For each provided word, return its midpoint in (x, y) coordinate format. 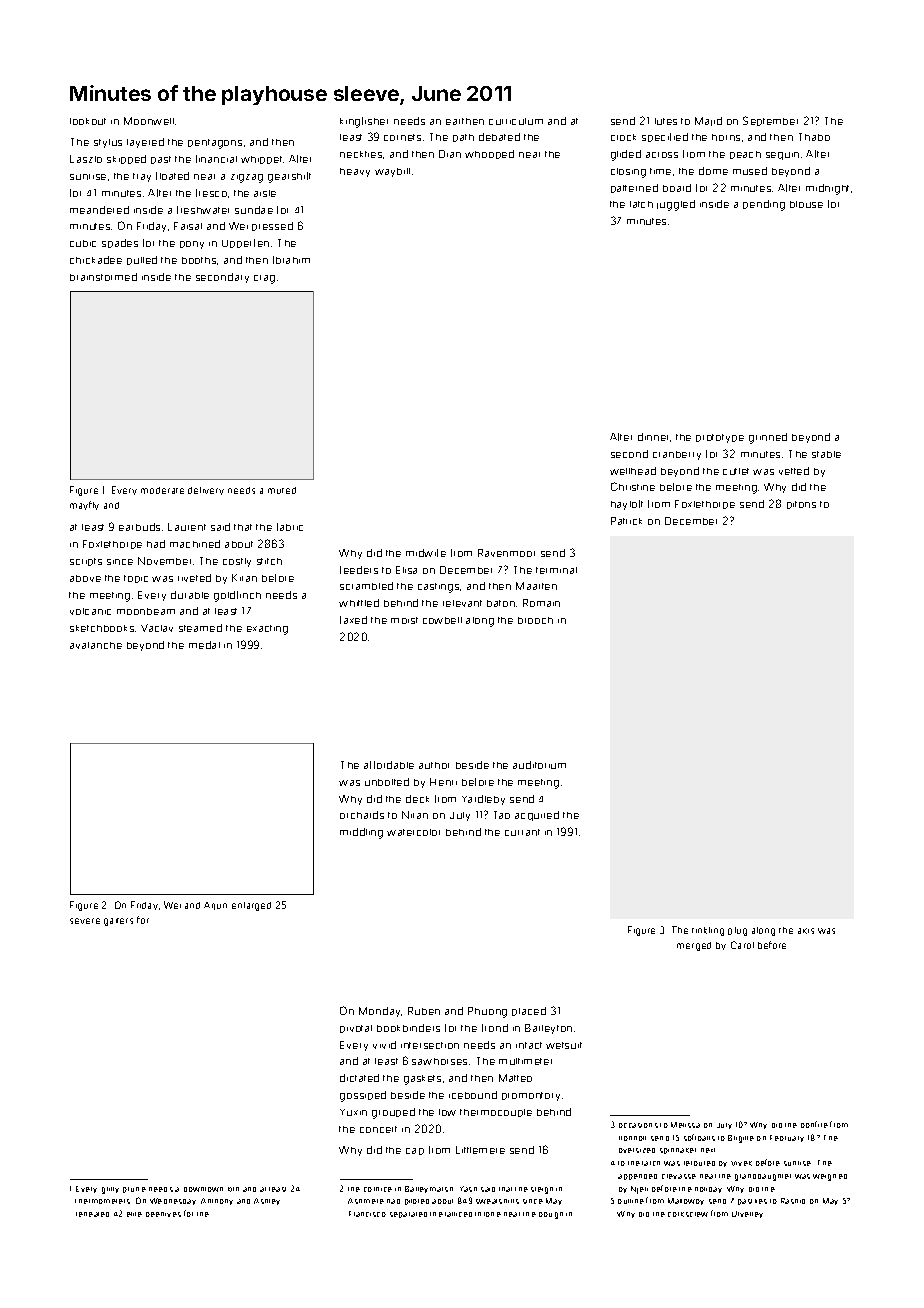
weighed (830, 1177)
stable (826, 454)
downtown (203, 1189)
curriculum (516, 121)
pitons (801, 505)
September (770, 121)
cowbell (442, 620)
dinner (654, 437)
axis (806, 931)
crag (264, 279)
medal (204, 645)
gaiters (118, 922)
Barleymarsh (429, 1189)
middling (361, 833)
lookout (88, 121)
